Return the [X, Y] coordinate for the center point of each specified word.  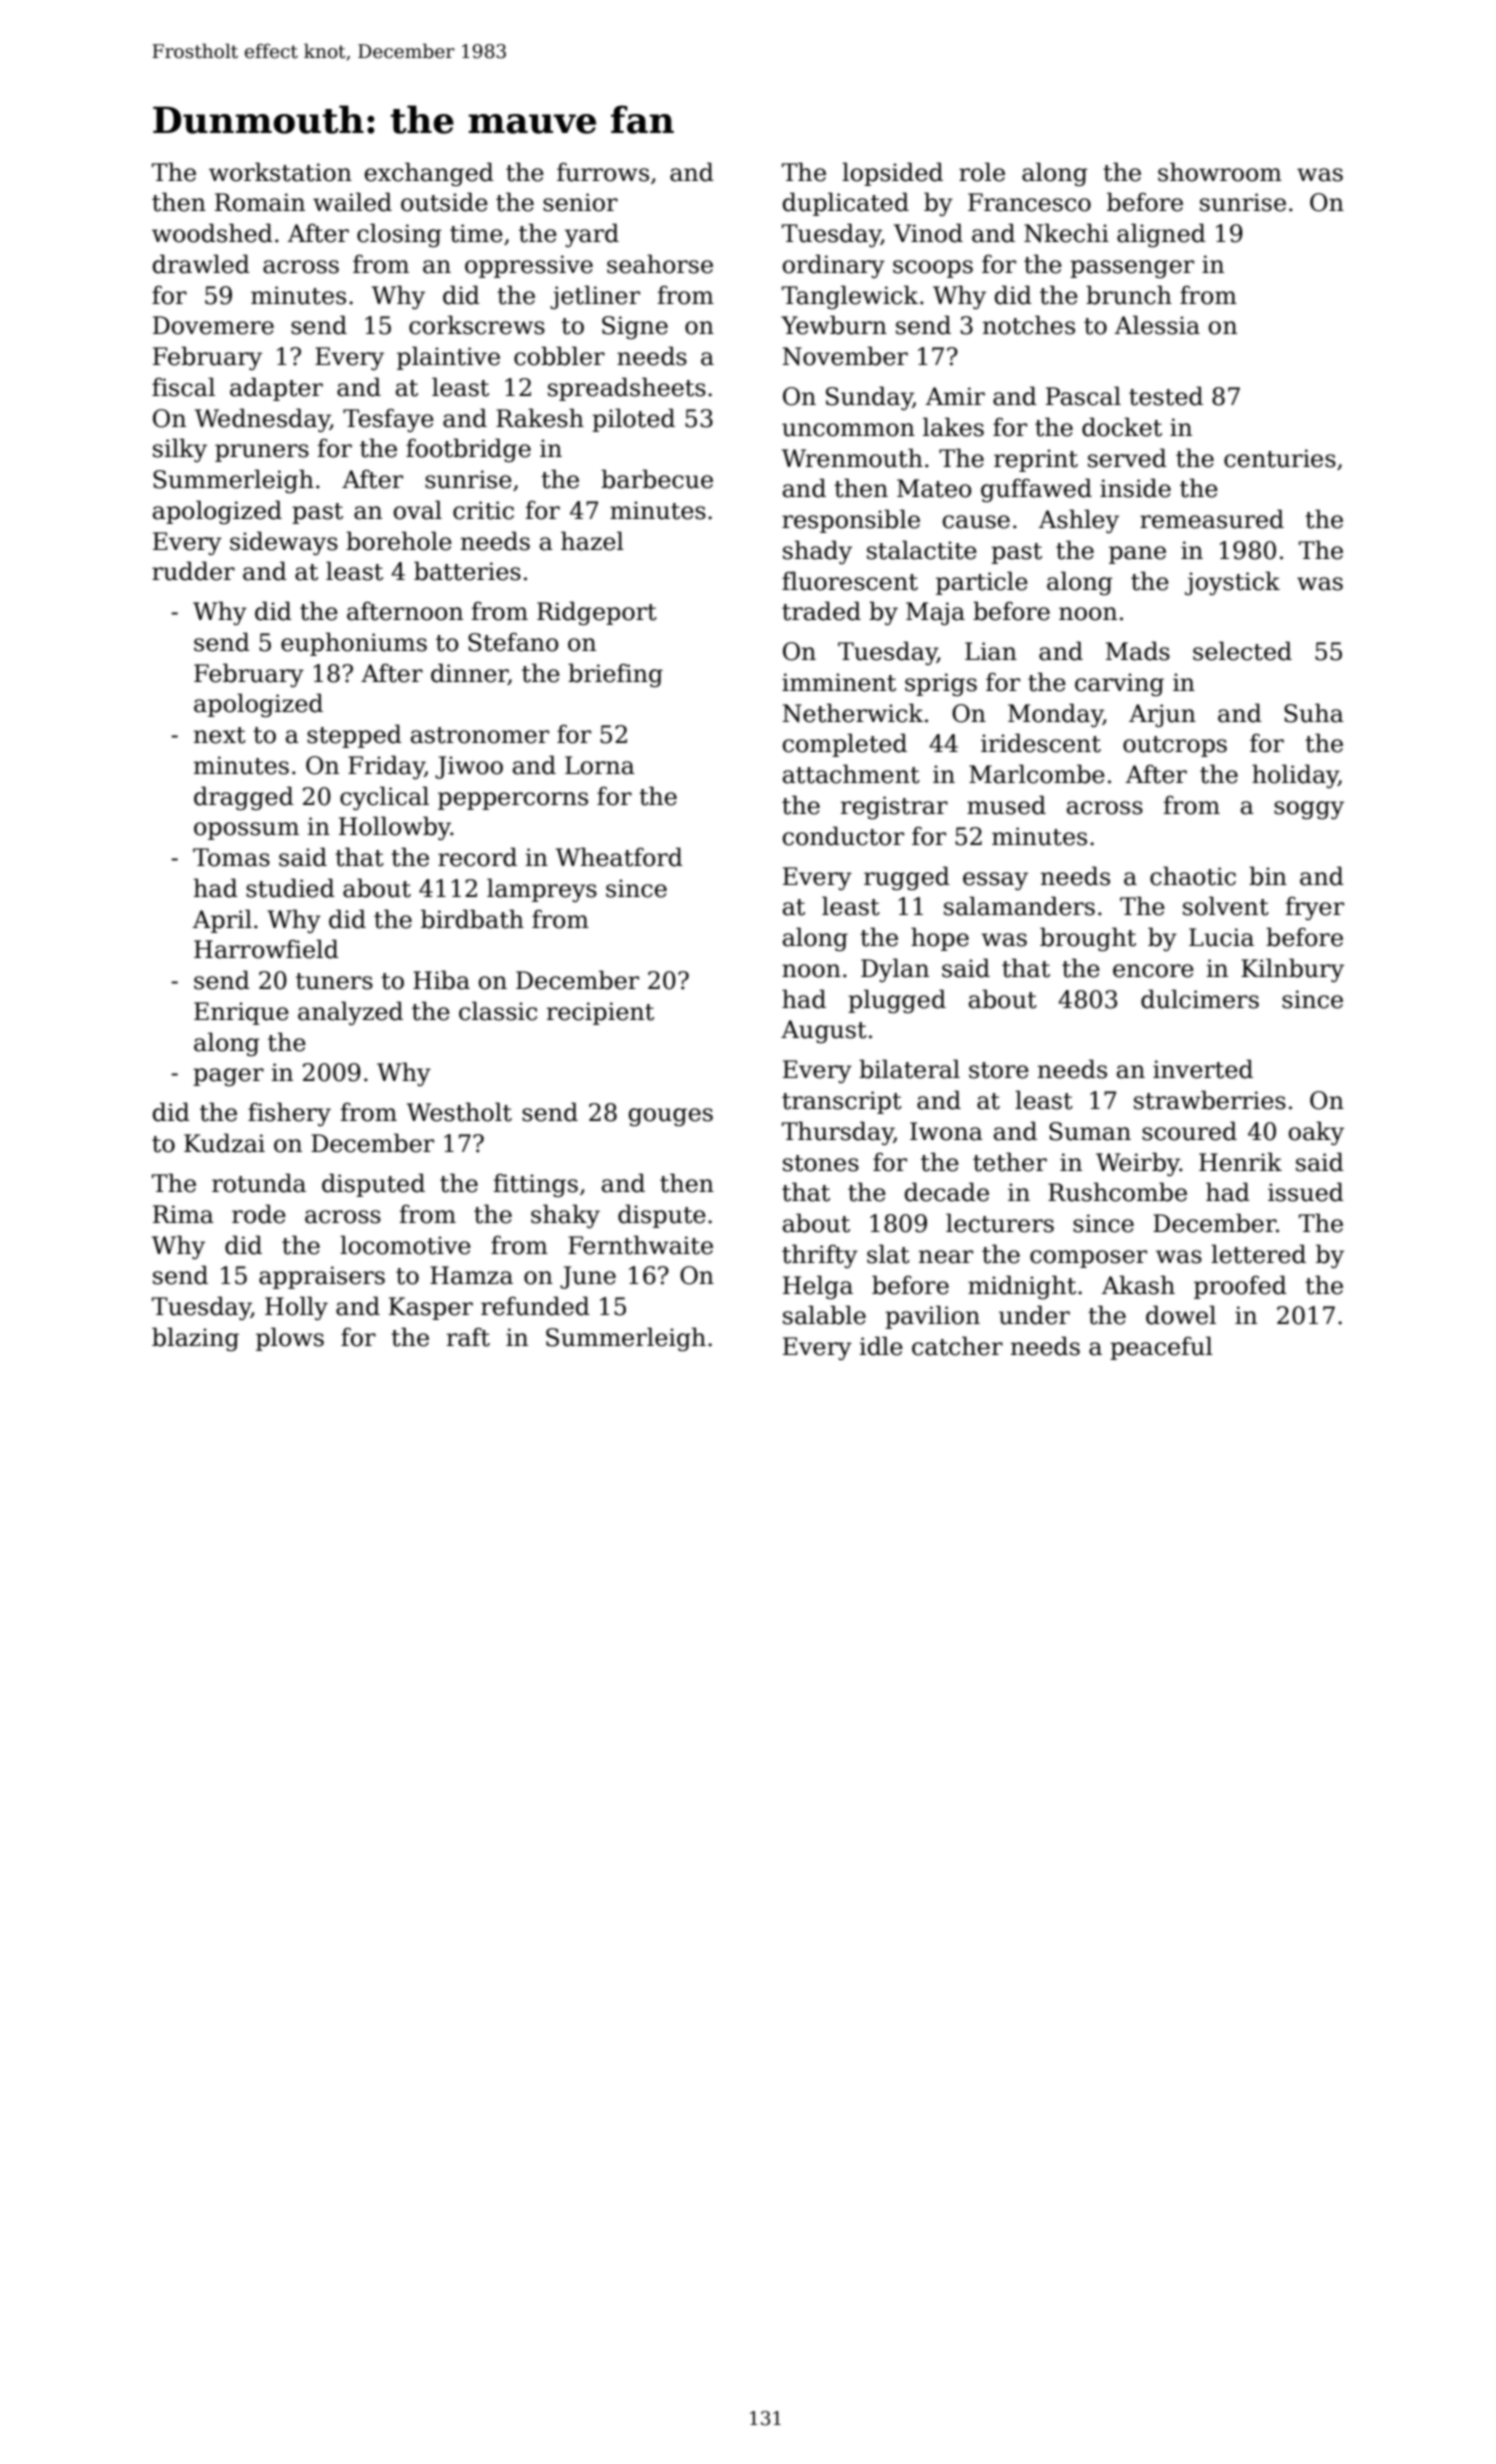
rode [259, 1214]
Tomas [231, 857]
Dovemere [213, 325]
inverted [1203, 1069]
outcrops [1175, 746]
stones [821, 1163]
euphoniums [354, 644]
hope [940, 939]
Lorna [600, 765]
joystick [1232, 583]
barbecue [657, 479]
